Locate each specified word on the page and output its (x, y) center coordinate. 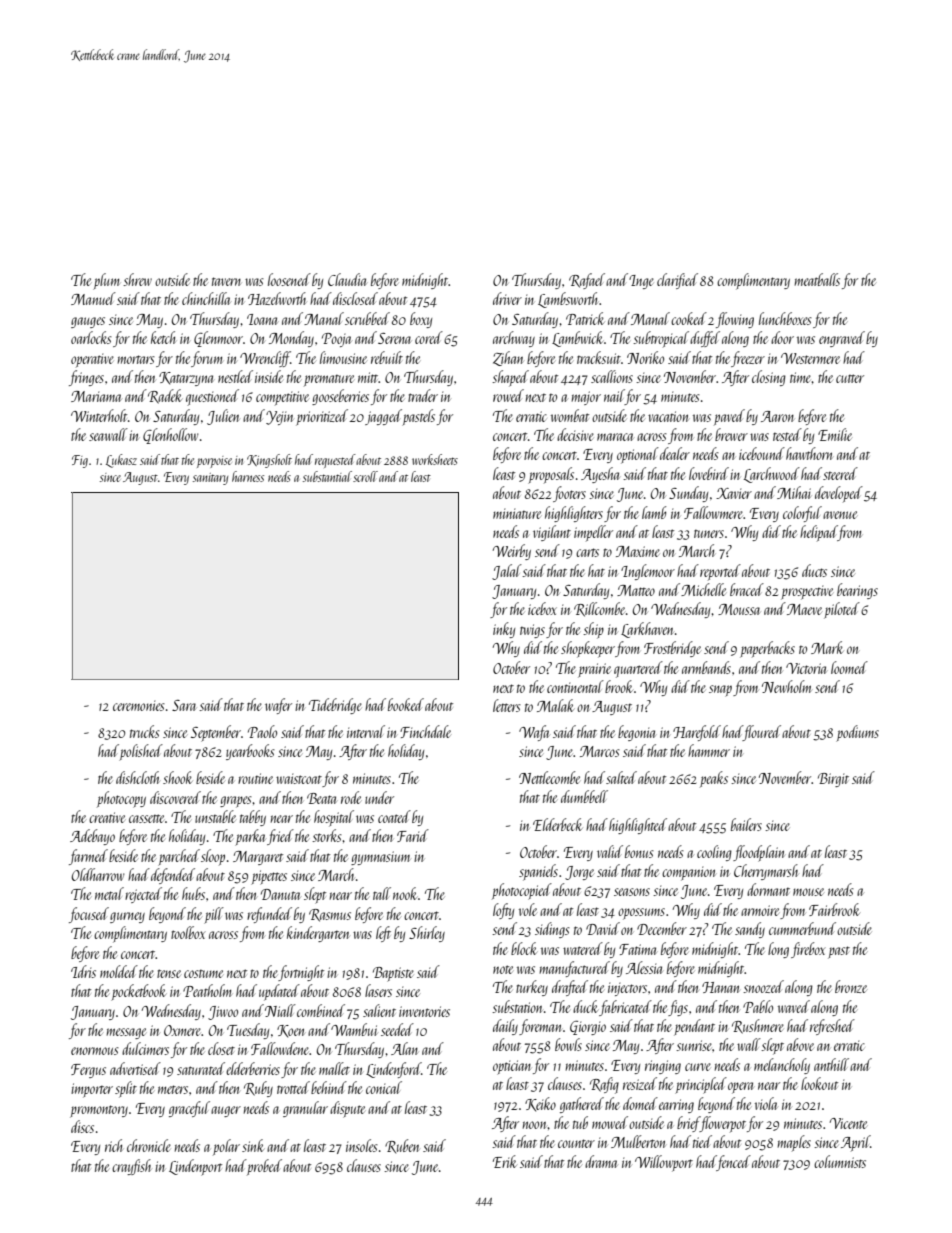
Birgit (833, 780)
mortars (136, 359)
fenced (734, 1163)
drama (601, 1161)
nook (405, 893)
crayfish (131, 1167)
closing (769, 378)
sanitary (210, 479)
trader (423, 395)
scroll (365, 476)
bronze (851, 986)
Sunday (688, 494)
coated (394, 816)
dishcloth (138, 777)
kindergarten (318, 934)
